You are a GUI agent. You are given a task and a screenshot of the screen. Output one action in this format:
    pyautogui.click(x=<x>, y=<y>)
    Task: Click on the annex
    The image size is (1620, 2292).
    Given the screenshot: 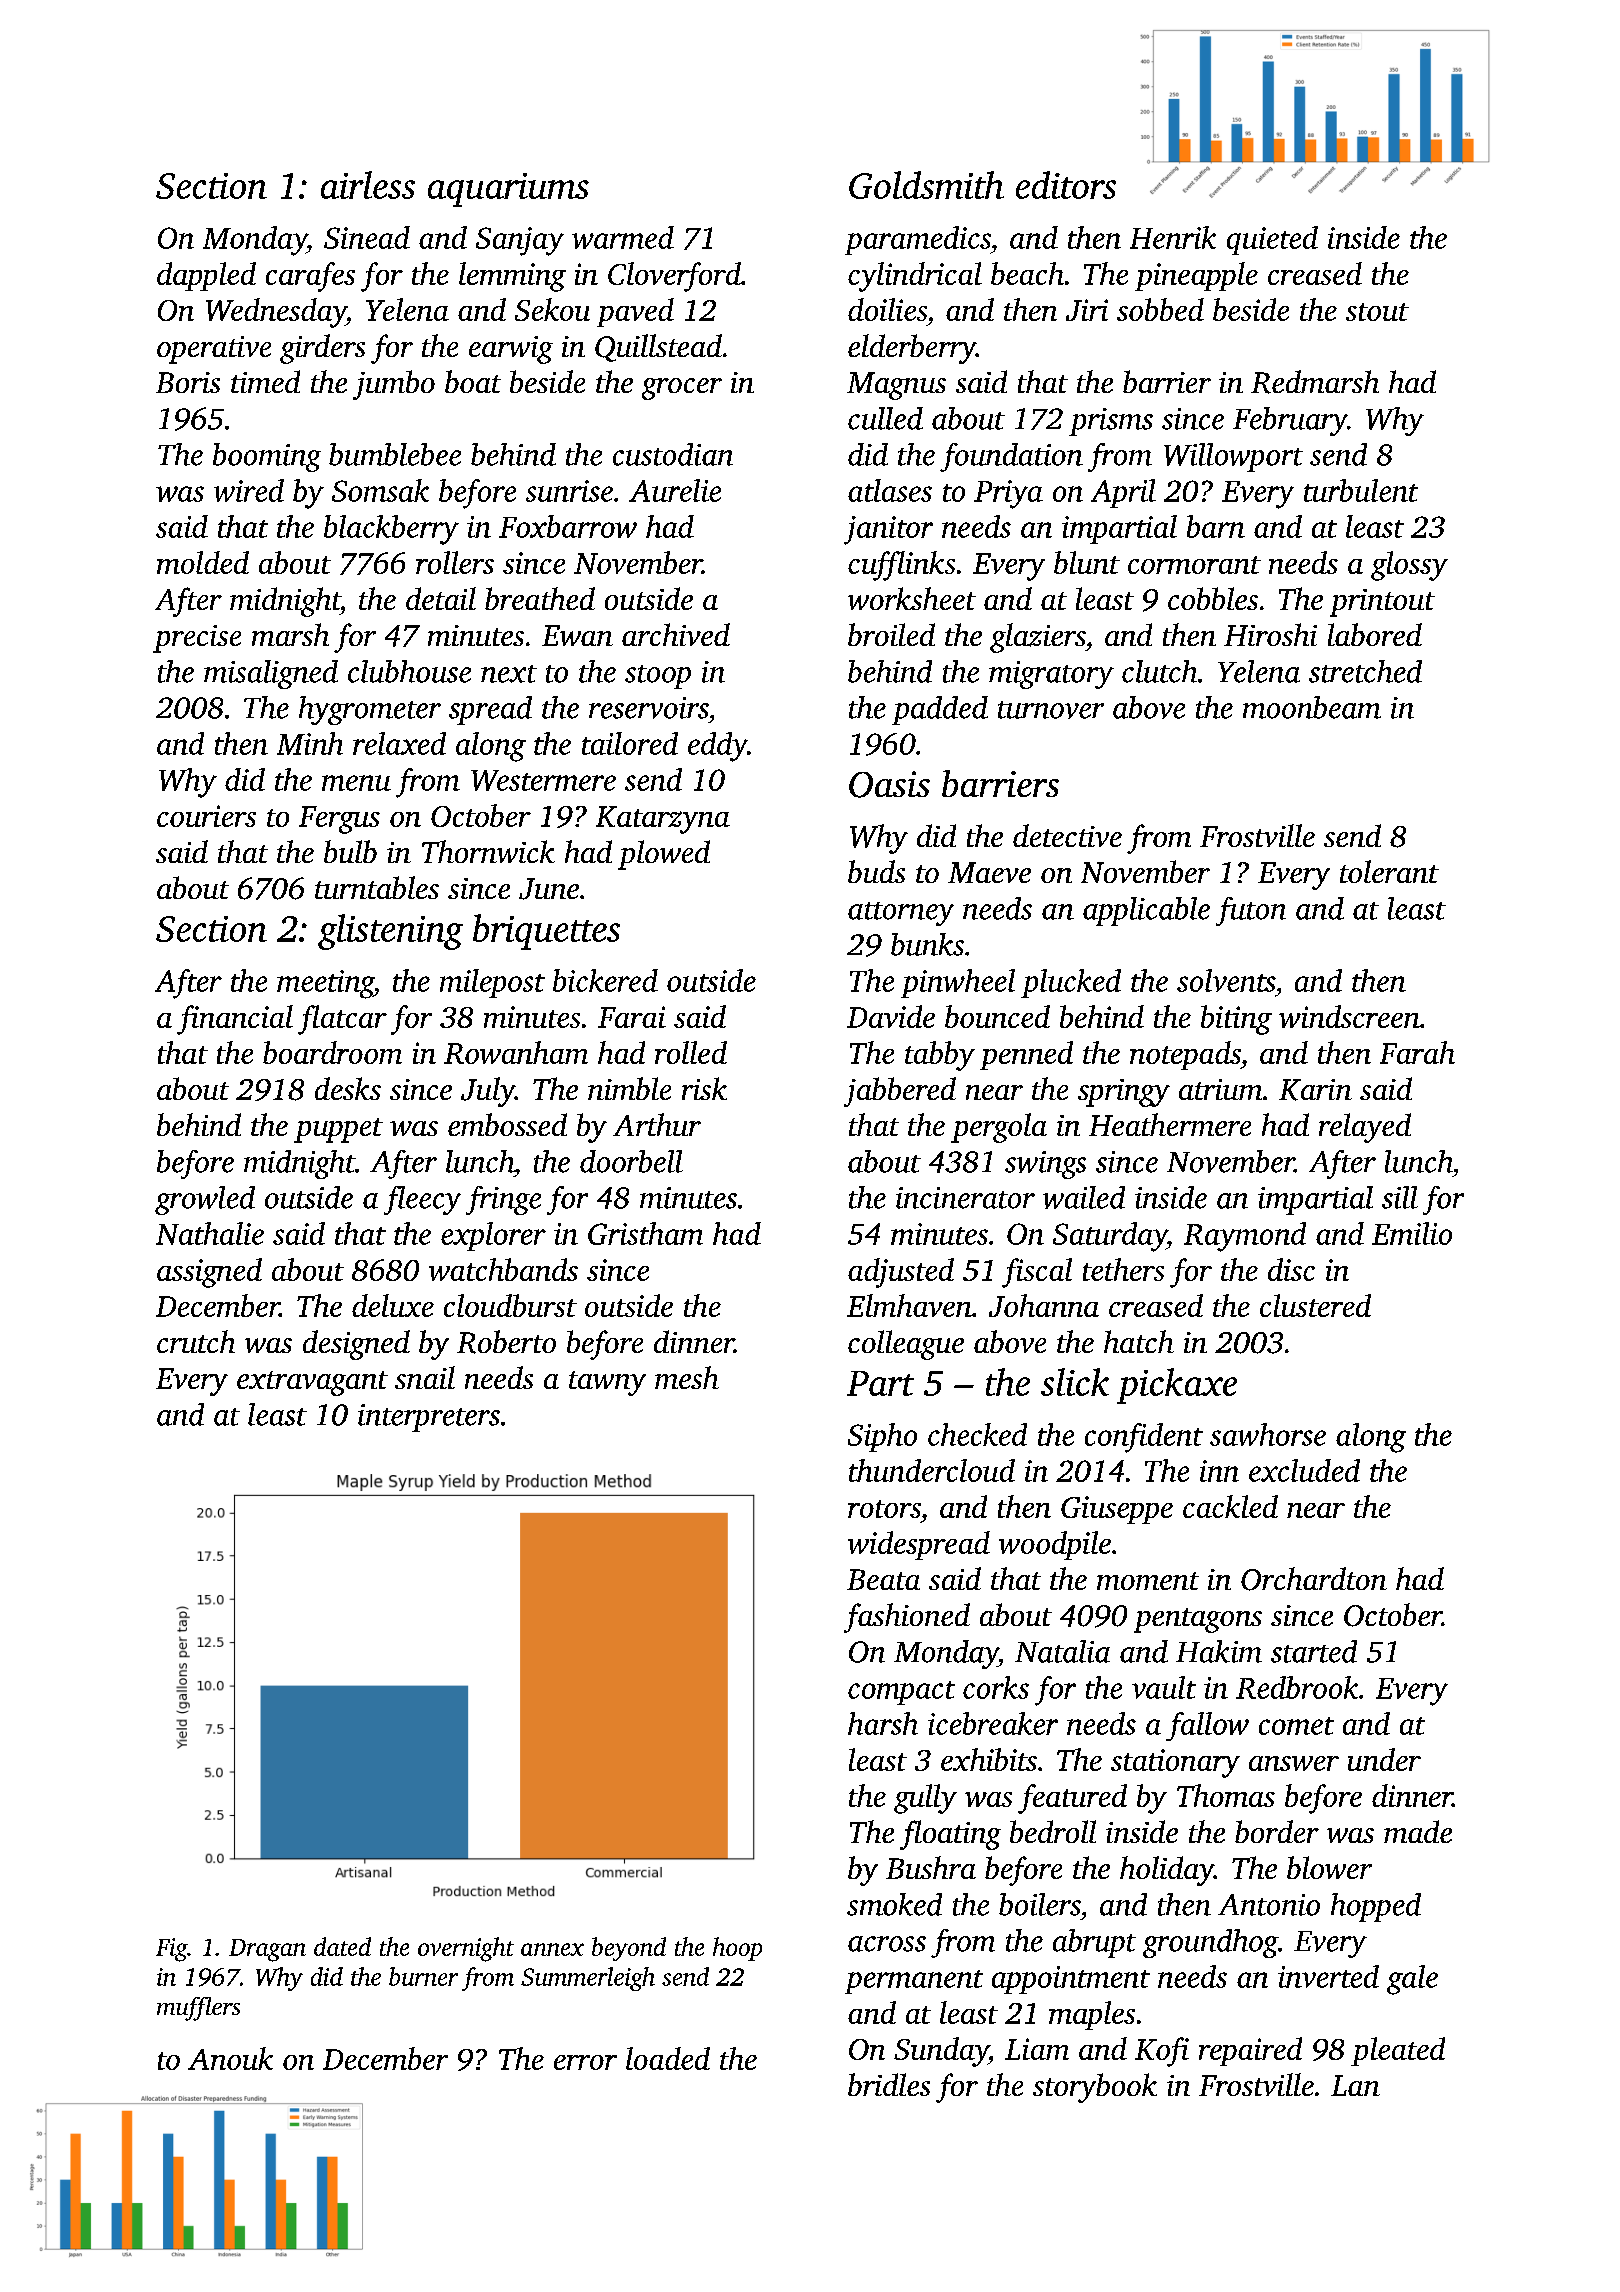 What is the action you would take?
    pyautogui.click(x=552, y=1949)
